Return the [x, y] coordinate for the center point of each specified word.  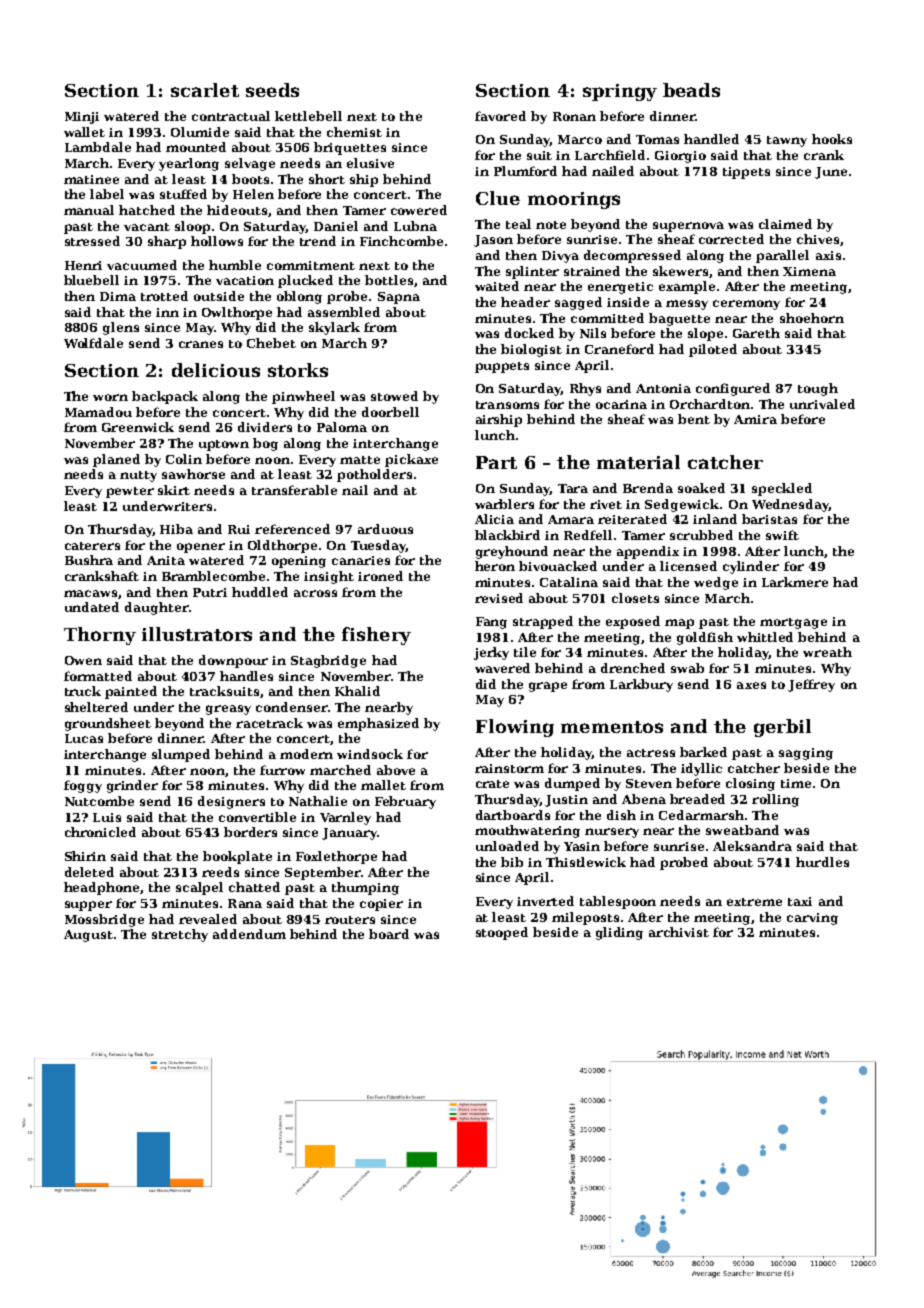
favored [500, 116]
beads [691, 90]
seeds [272, 90]
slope [705, 334]
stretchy [180, 935]
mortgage [793, 623]
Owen [83, 660]
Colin [184, 459]
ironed [380, 576]
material [638, 462]
